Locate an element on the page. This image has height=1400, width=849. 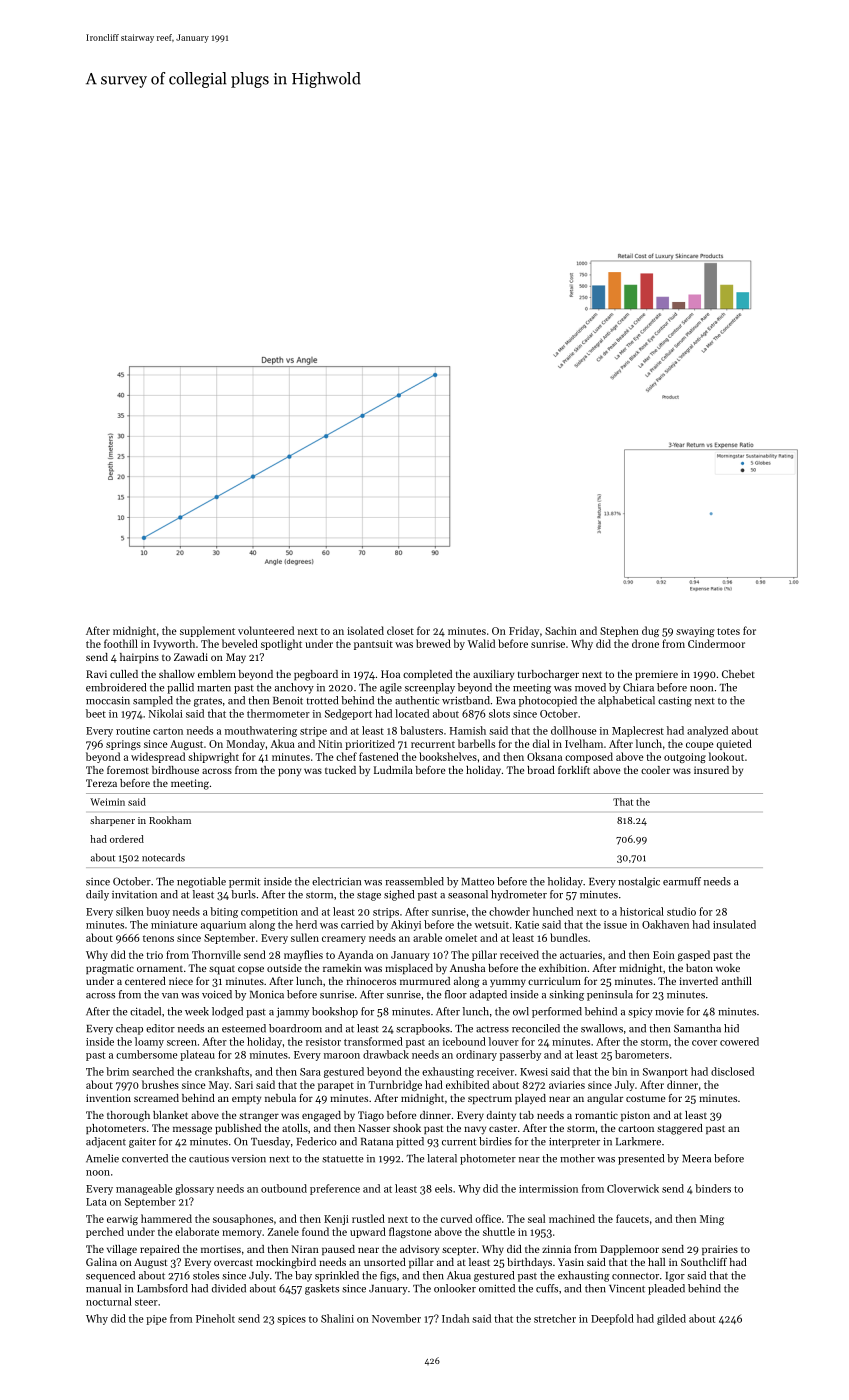
pegboard is located at coordinates (316, 675).
